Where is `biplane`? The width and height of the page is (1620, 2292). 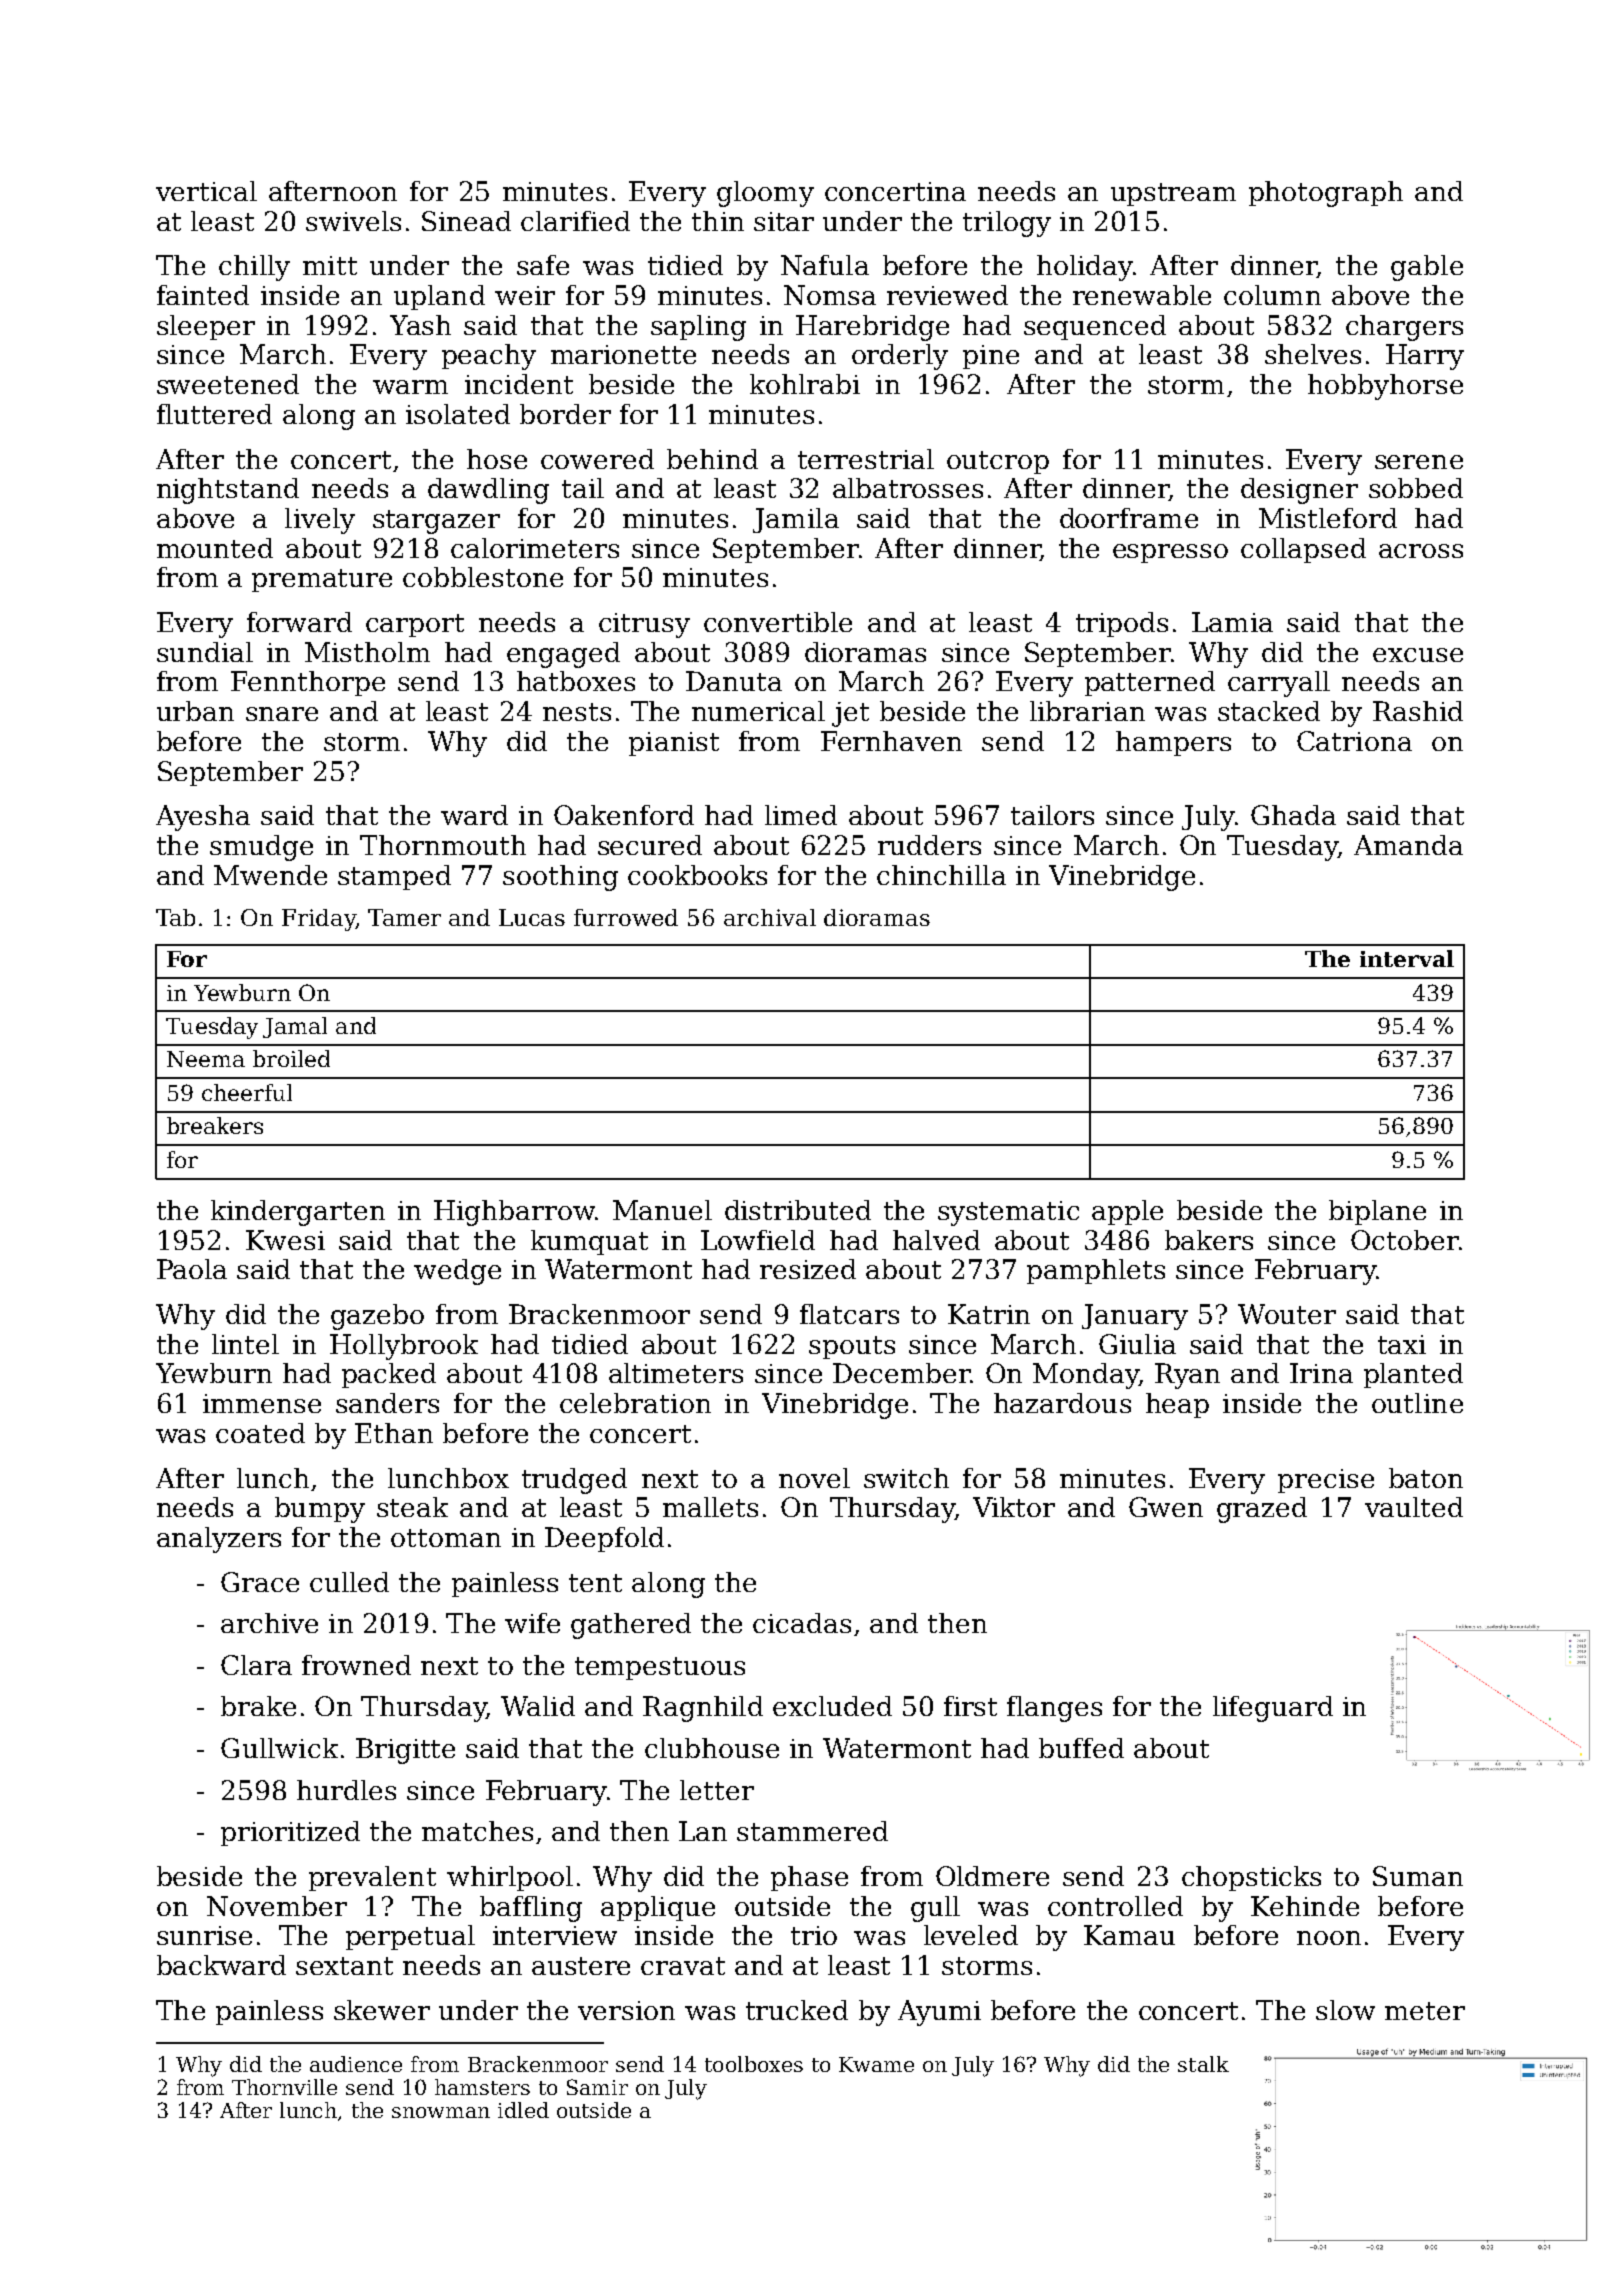
biplane is located at coordinates (1377, 1212).
